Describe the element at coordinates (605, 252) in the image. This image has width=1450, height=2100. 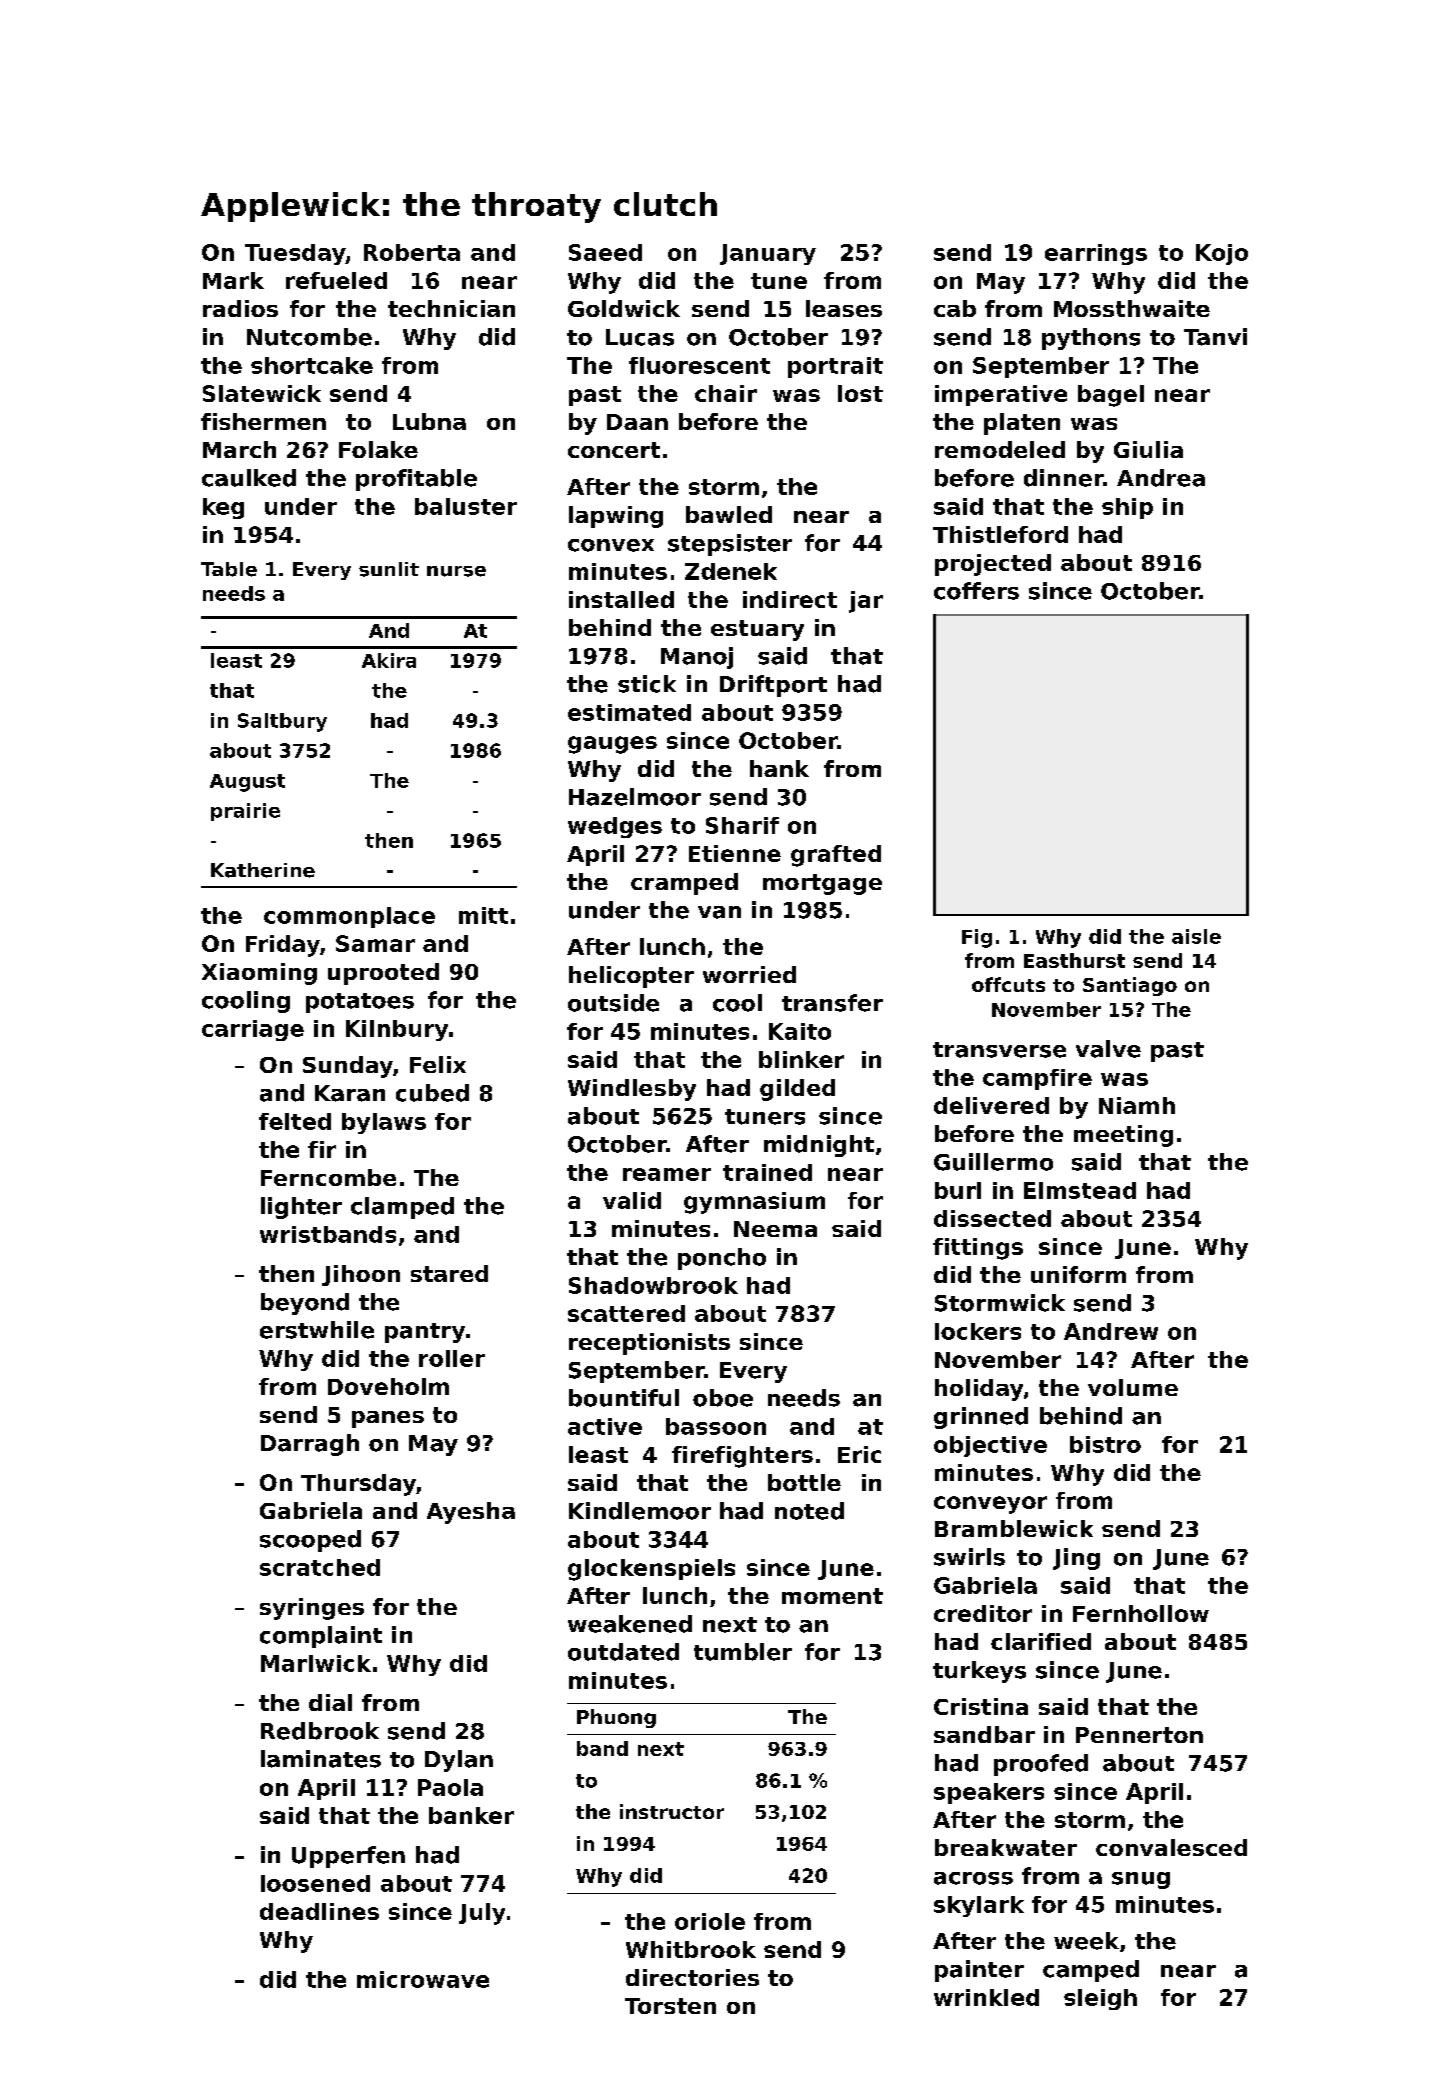
I see `Saeed` at that location.
